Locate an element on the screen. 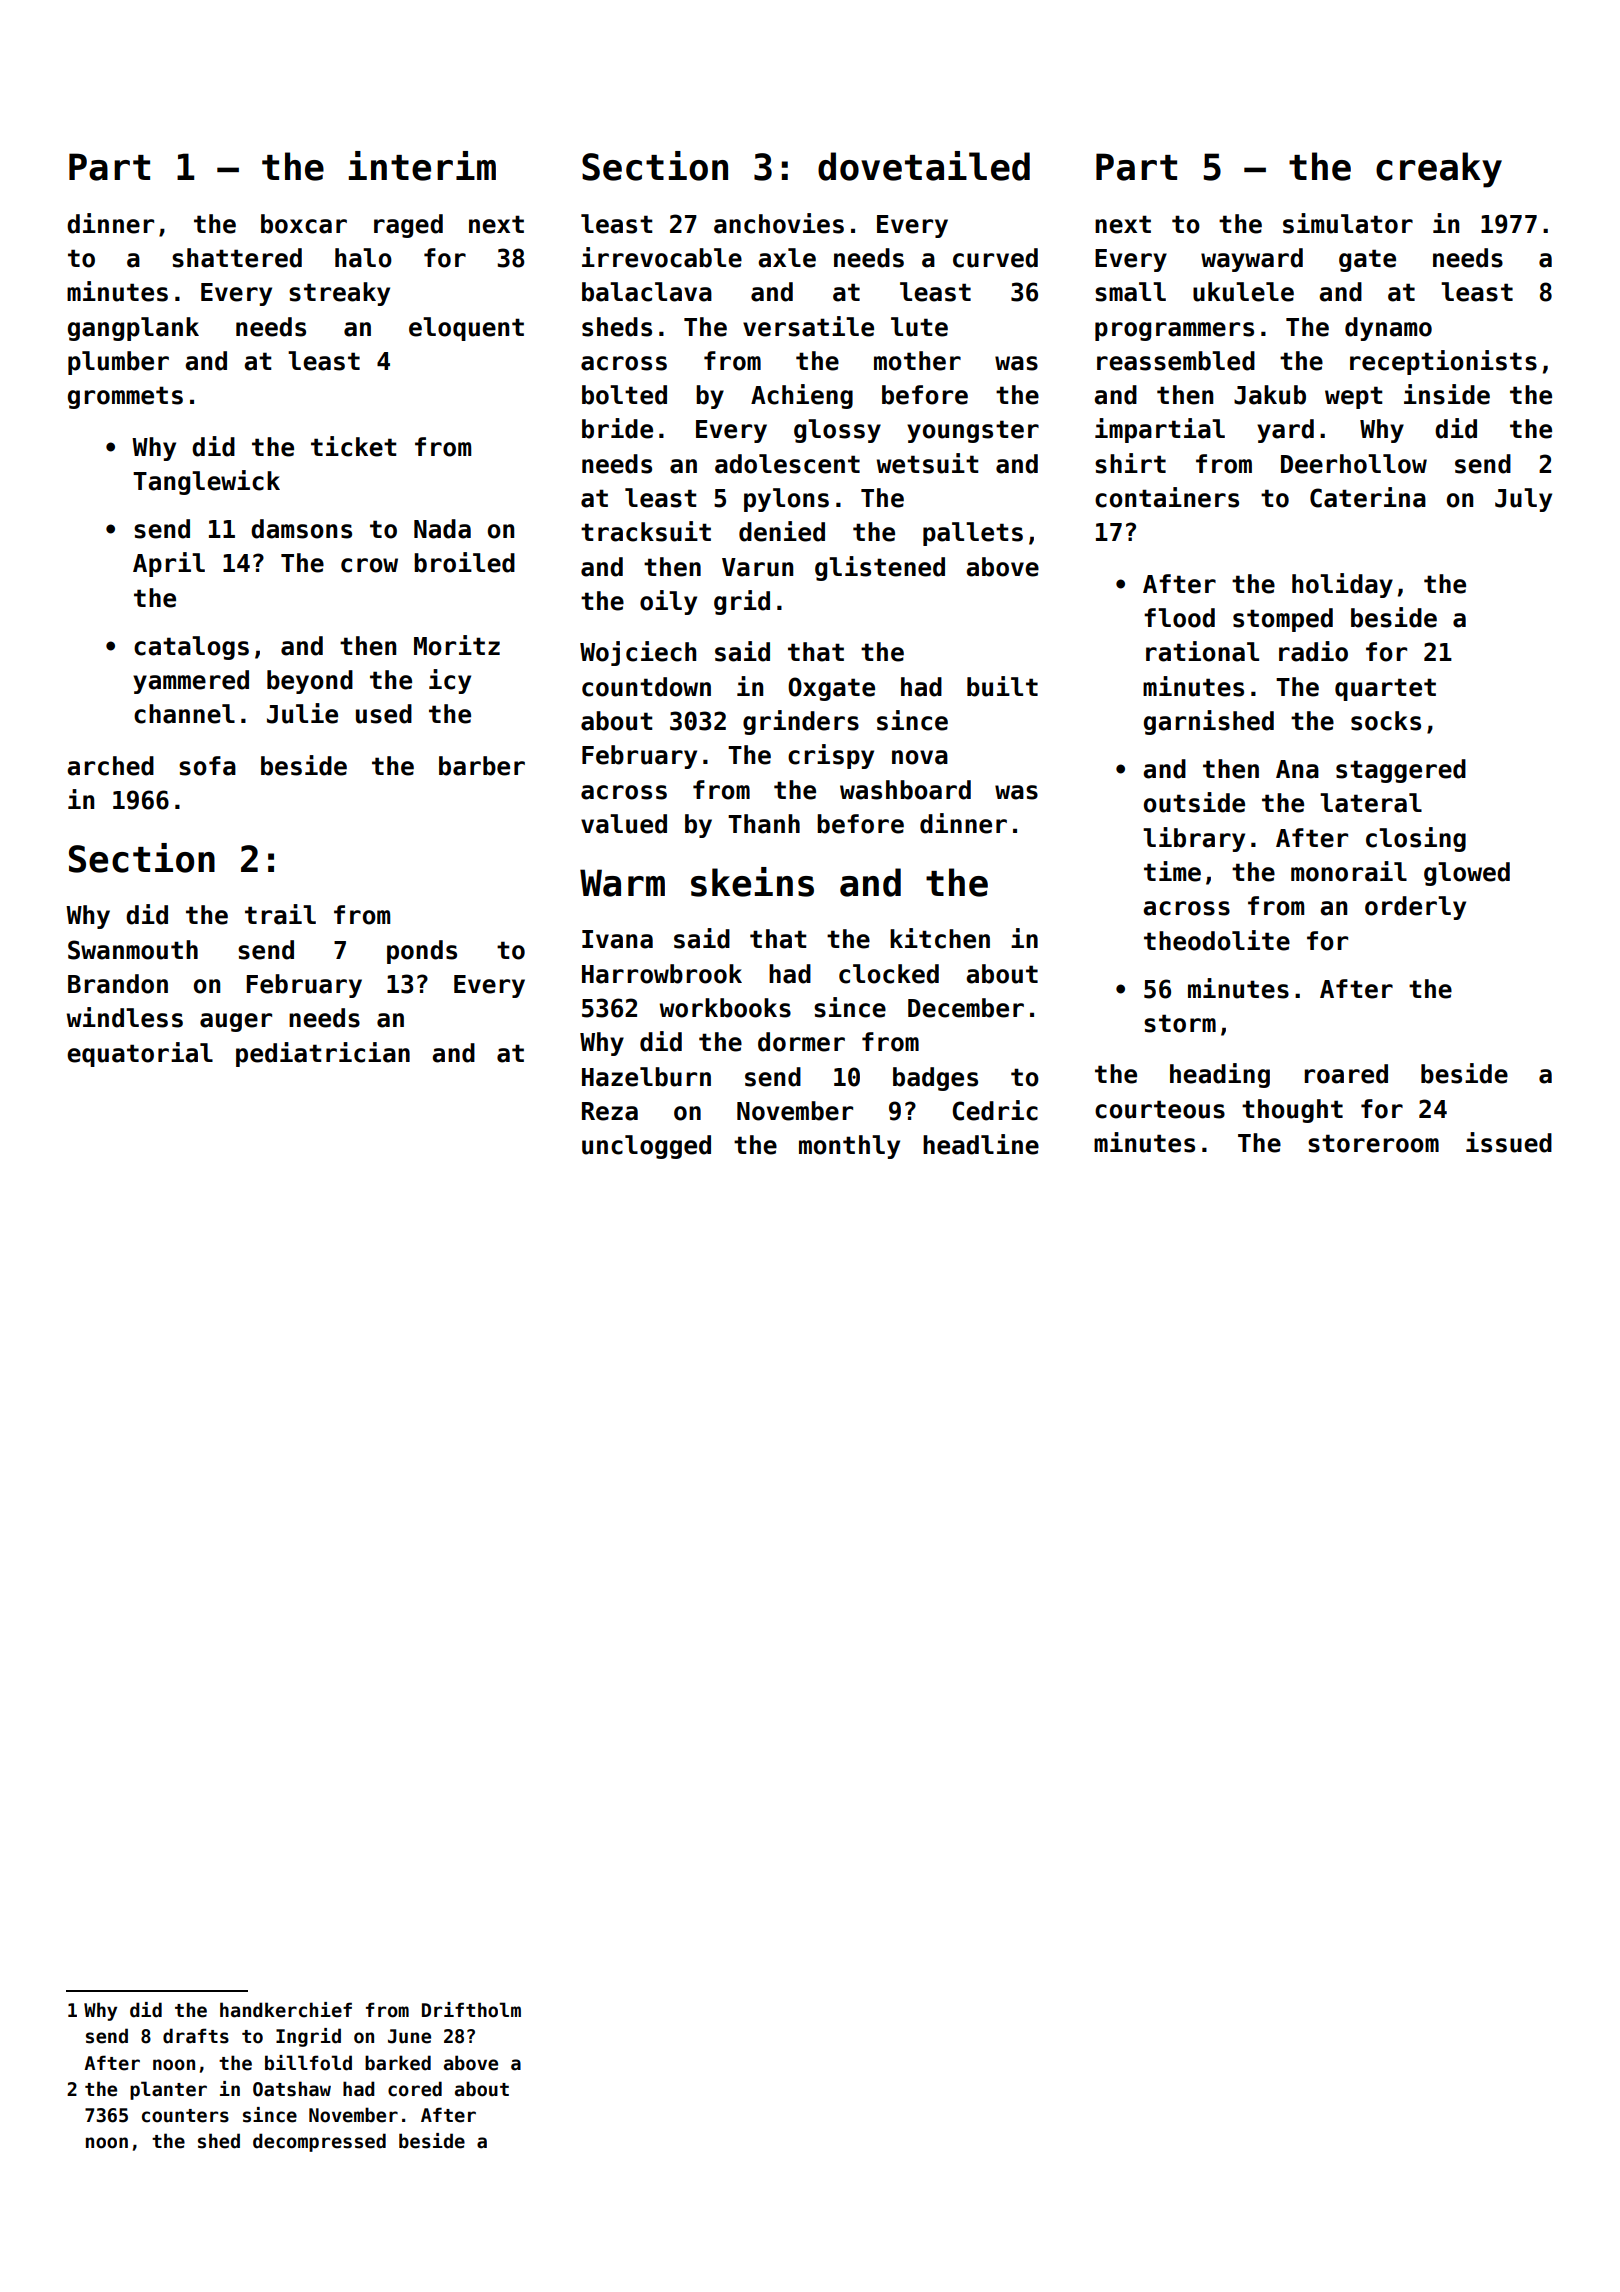  containers is located at coordinates (1167, 497).
